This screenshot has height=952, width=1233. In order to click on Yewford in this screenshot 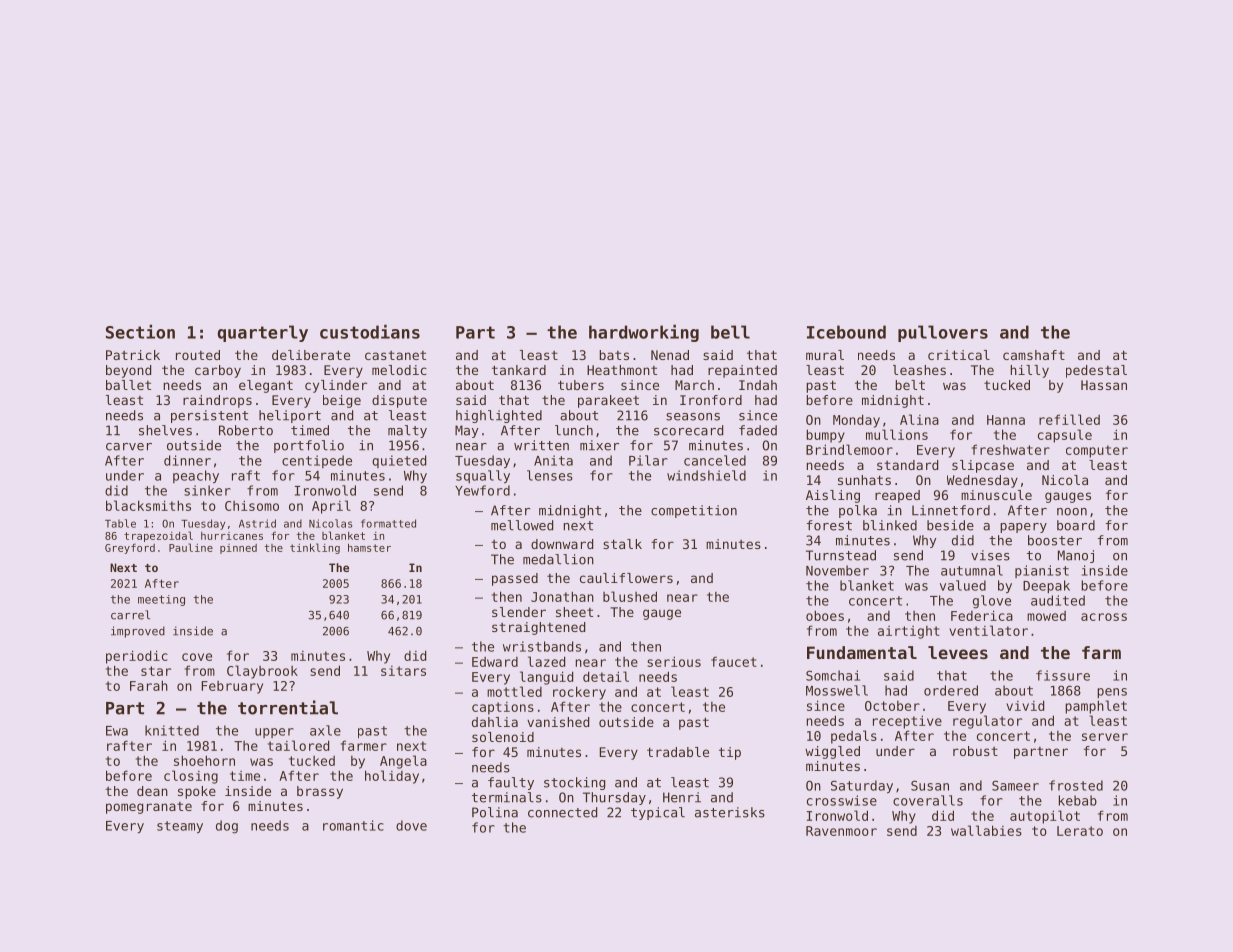, I will do `click(482, 490)`.
